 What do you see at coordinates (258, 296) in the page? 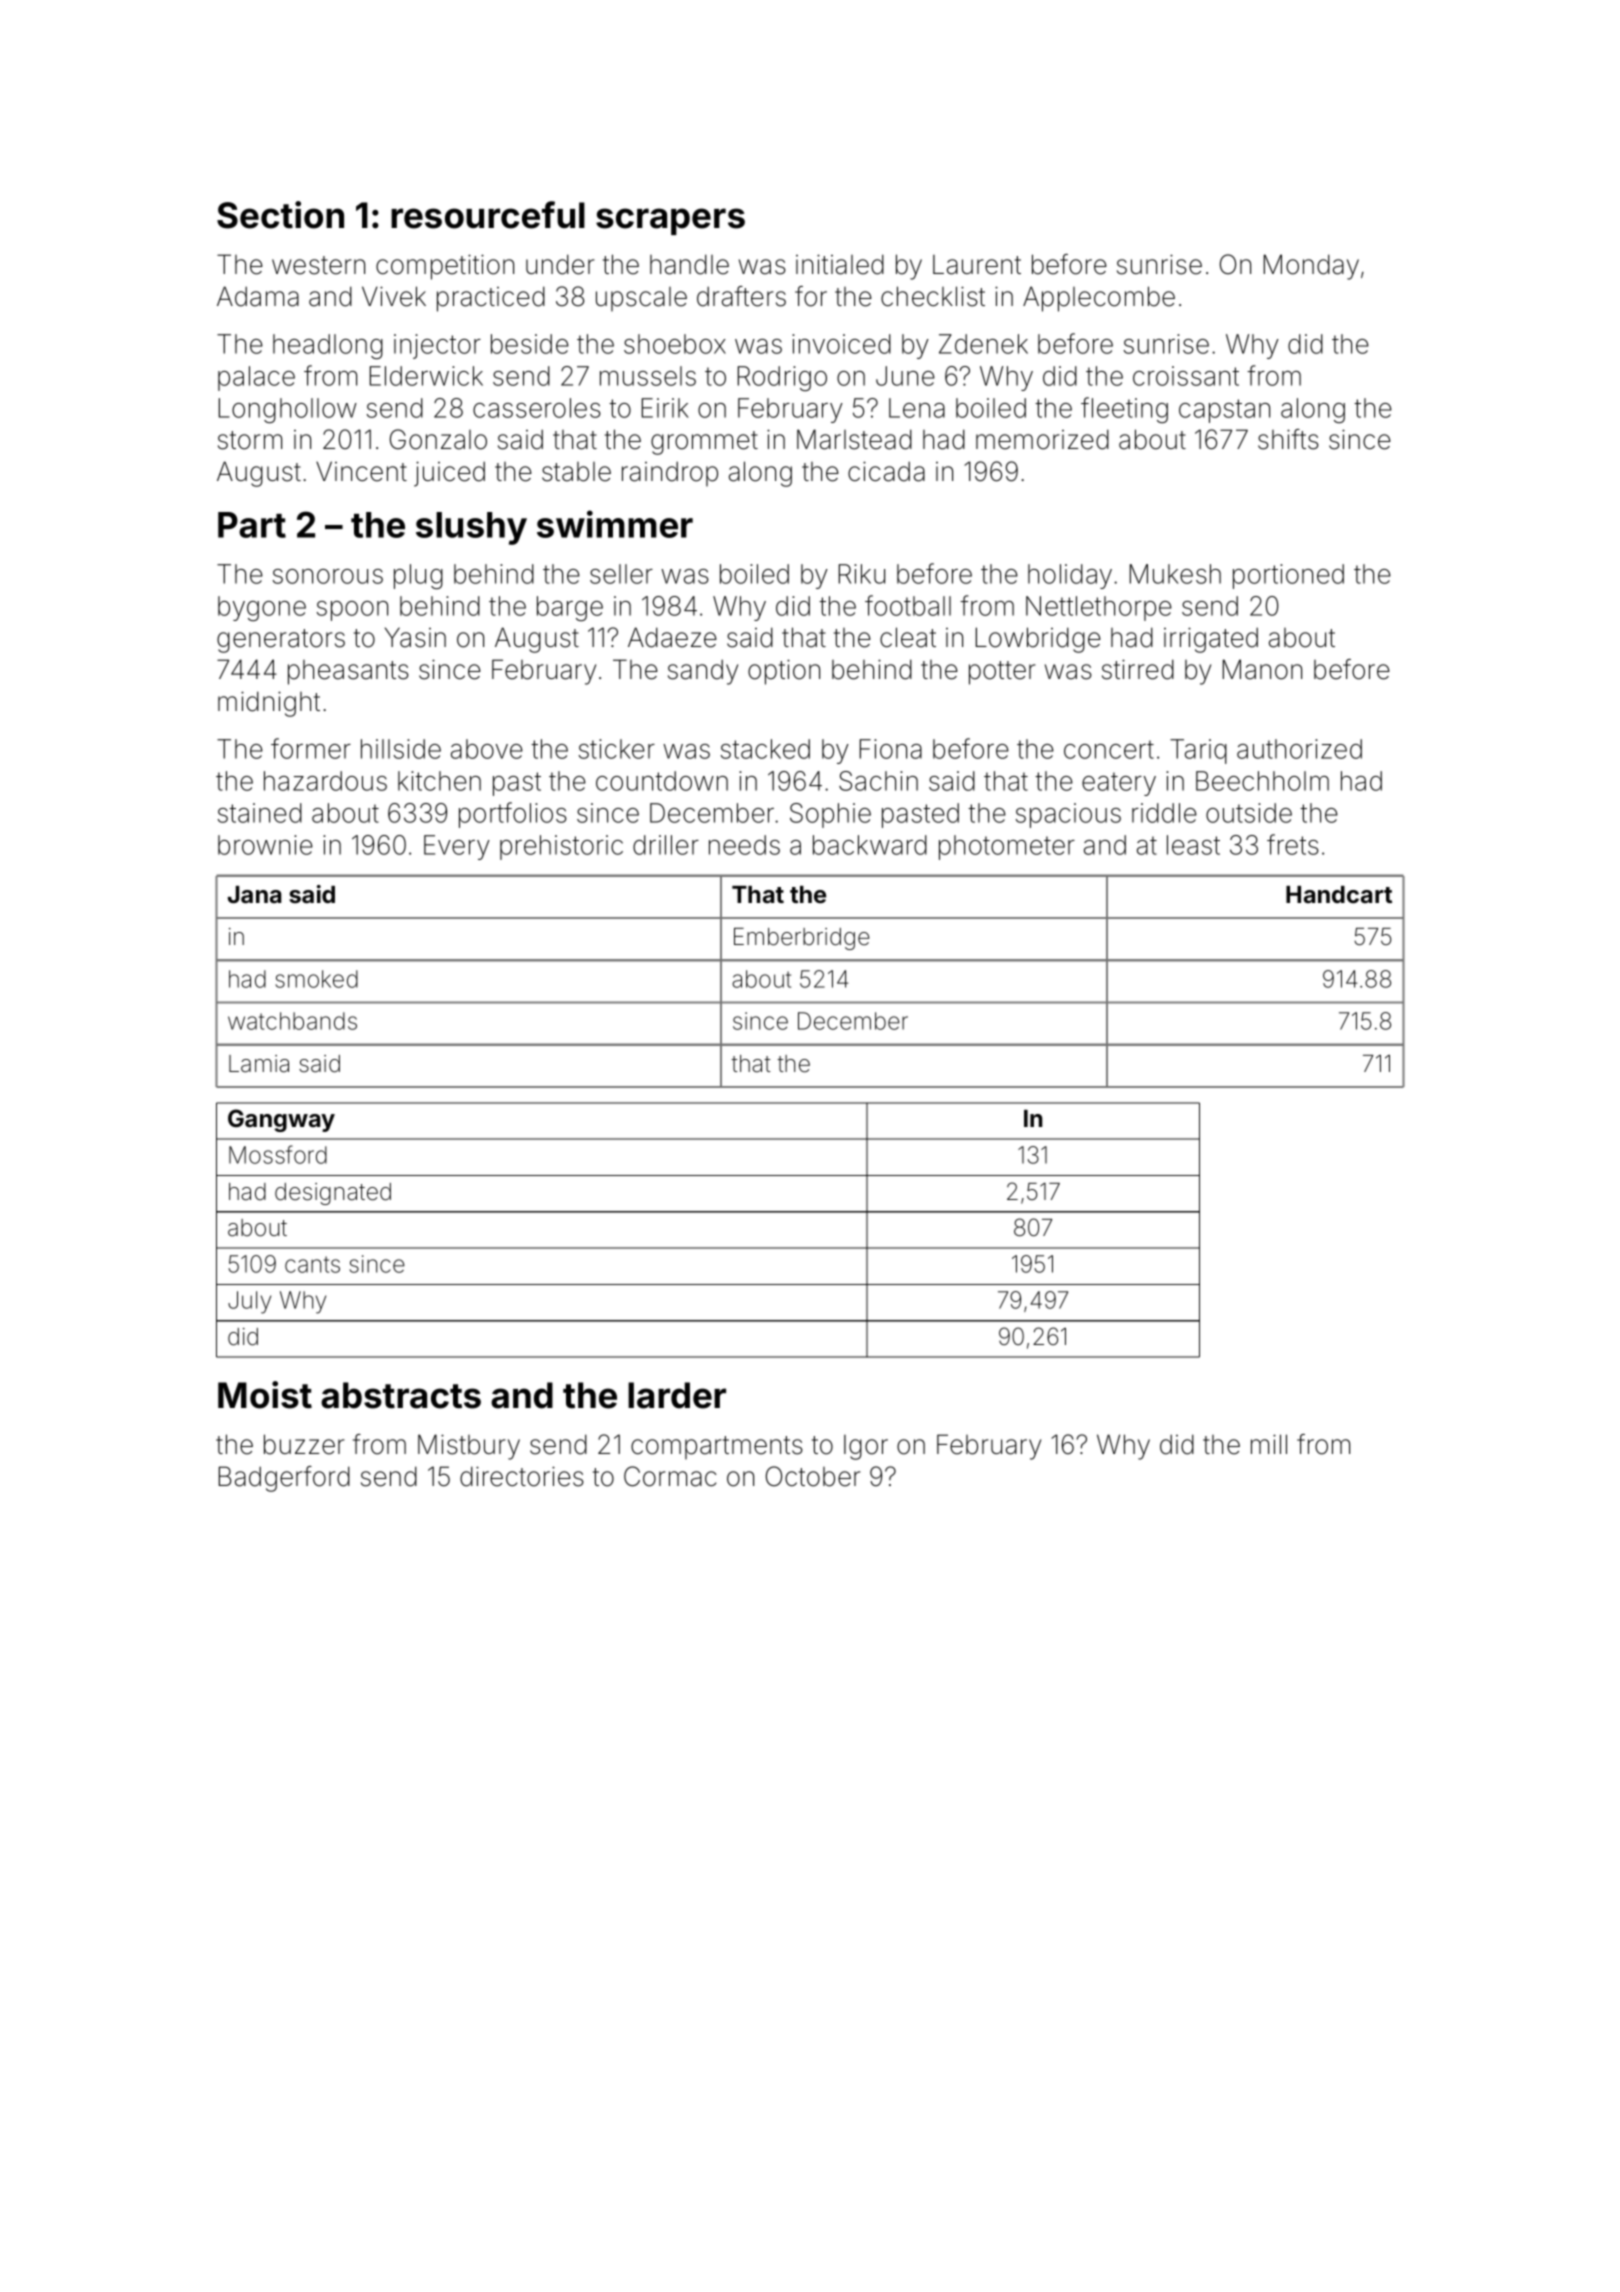
I see `Adama` at bounding box center [258, 296].
